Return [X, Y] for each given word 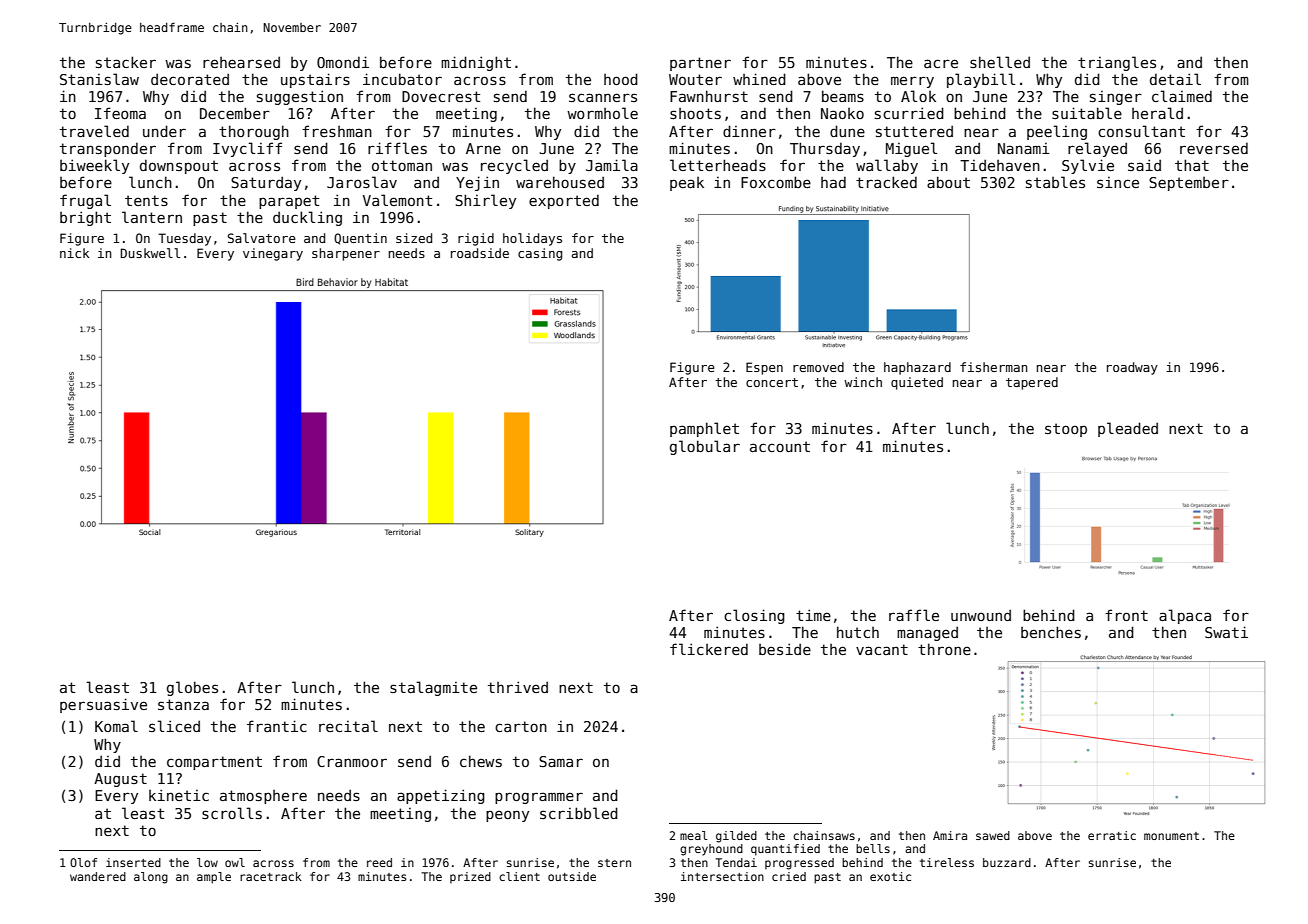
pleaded [1128, 429]
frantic [277, 726]
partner [700, 64]
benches [1051, 632]
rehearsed [241, 62]
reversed [1214, 148]
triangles [1117, 63]
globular [705, 447]
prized [470, 877]
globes [192, 688]
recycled [514, 166]
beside [785, 649]
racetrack [271, 876]
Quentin [360, 239]
